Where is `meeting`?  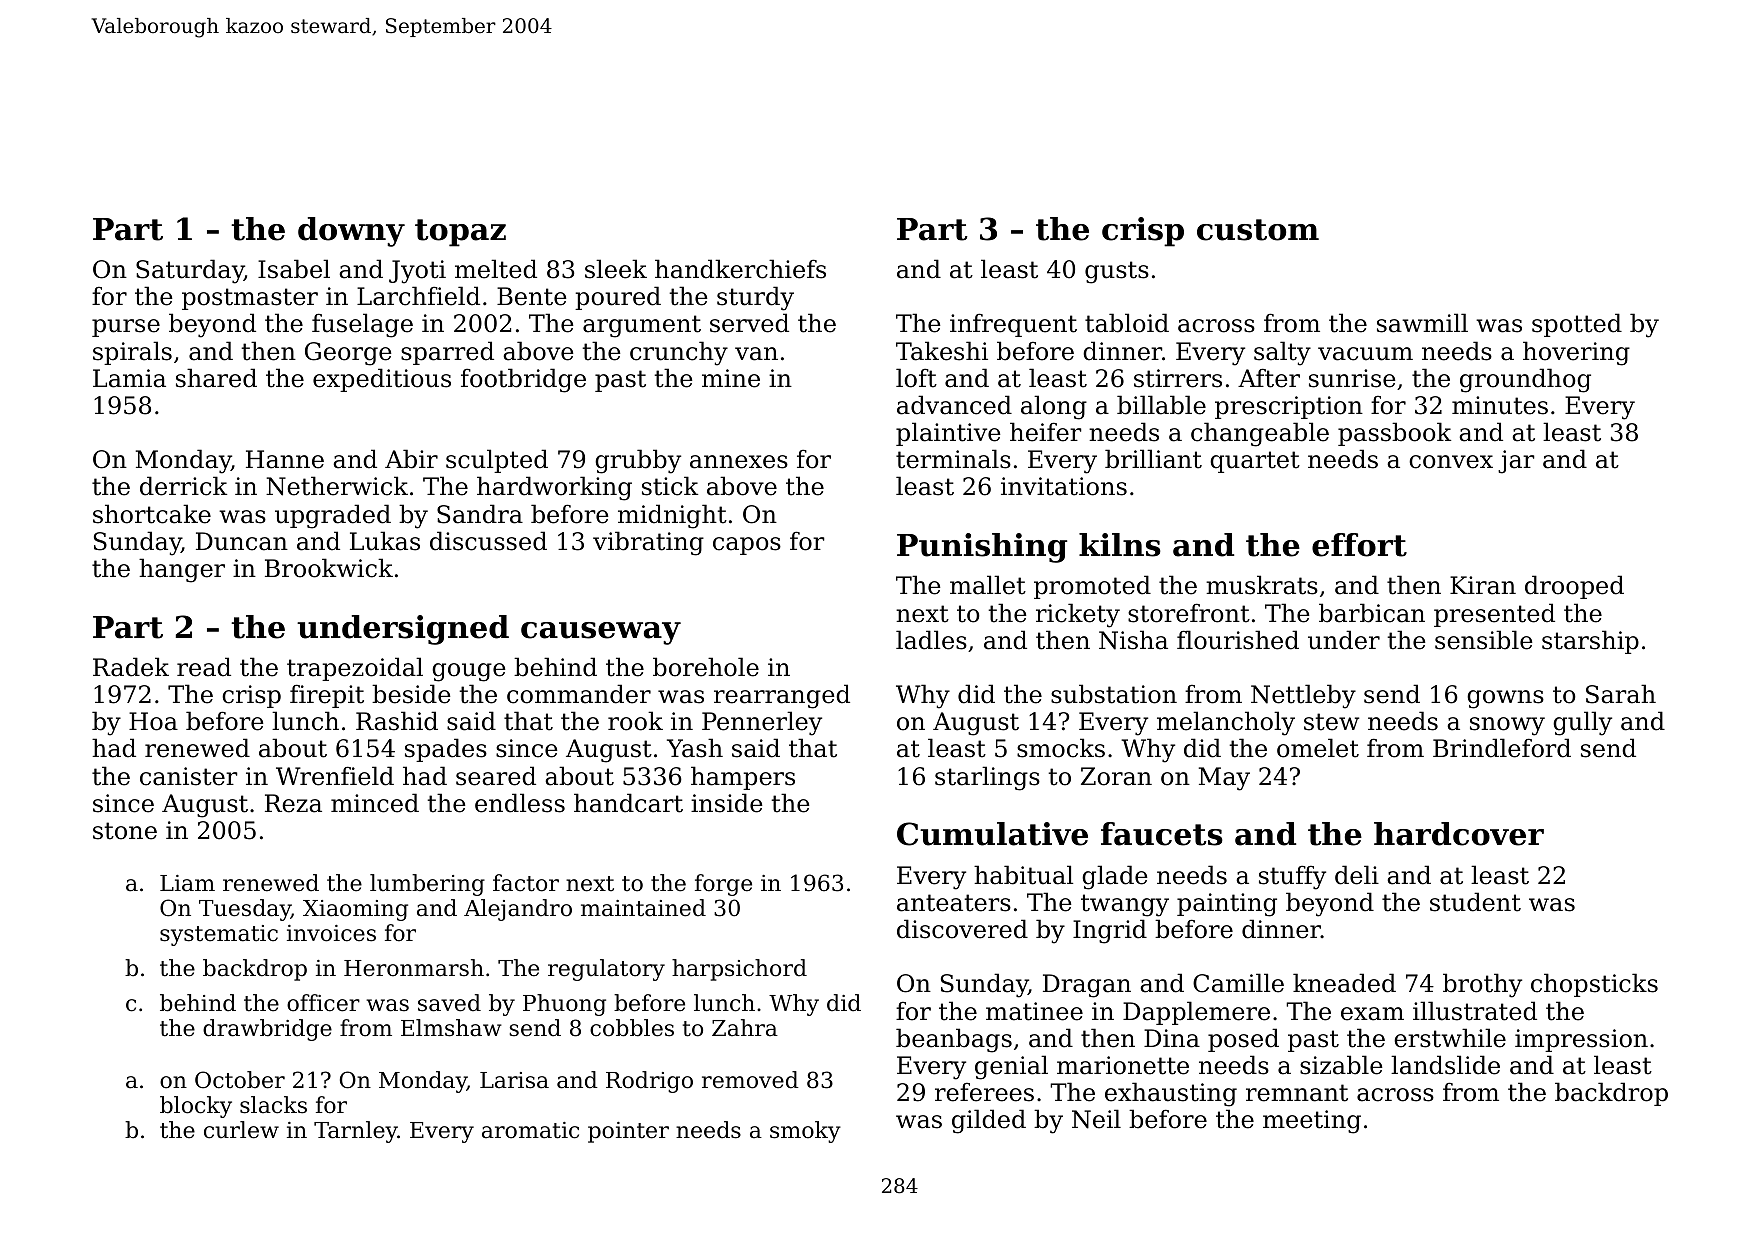 meeting is located at coordinates (1312, 1122).
